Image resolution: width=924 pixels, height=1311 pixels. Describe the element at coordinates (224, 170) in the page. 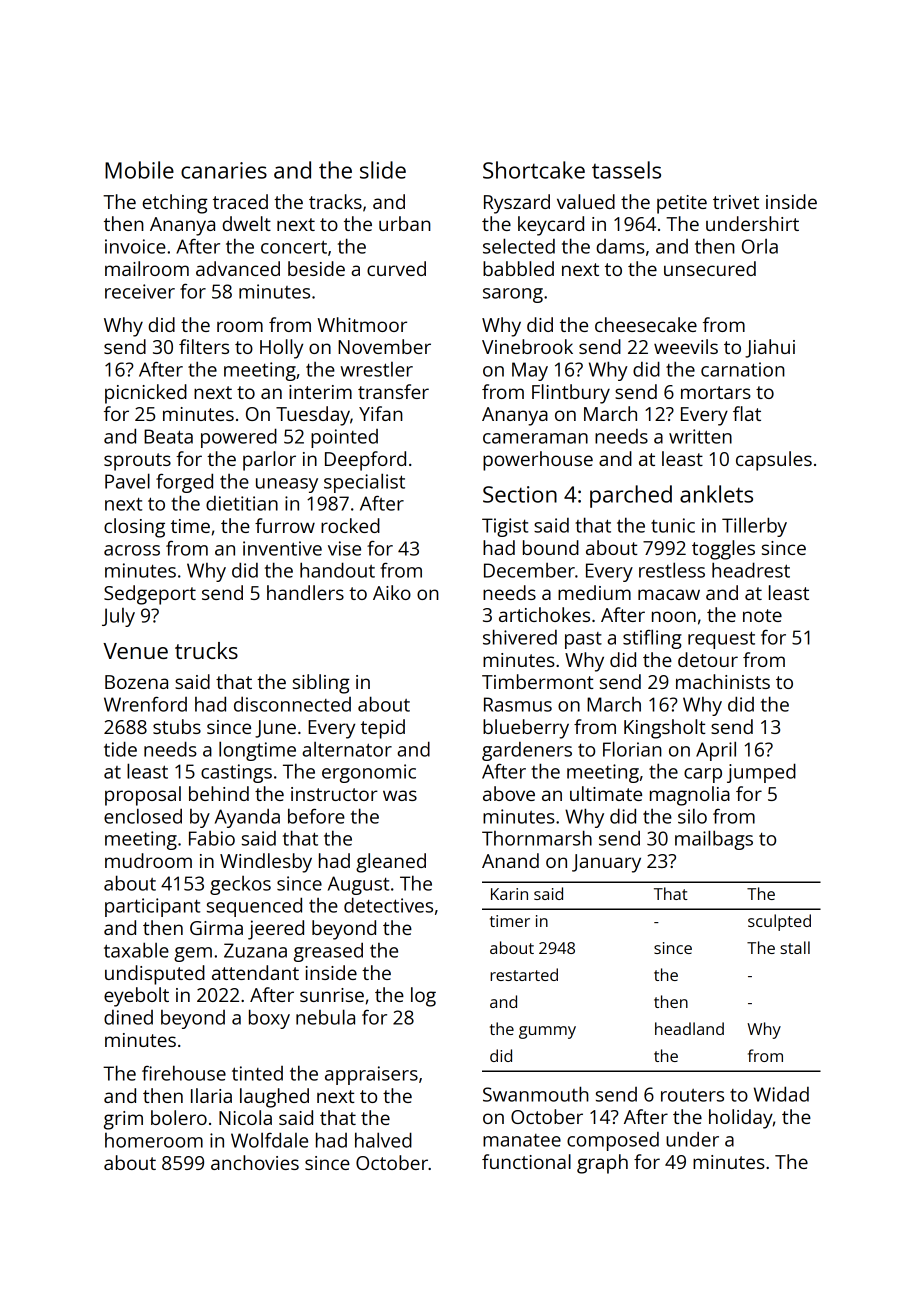

I see `canaries` at that location.
